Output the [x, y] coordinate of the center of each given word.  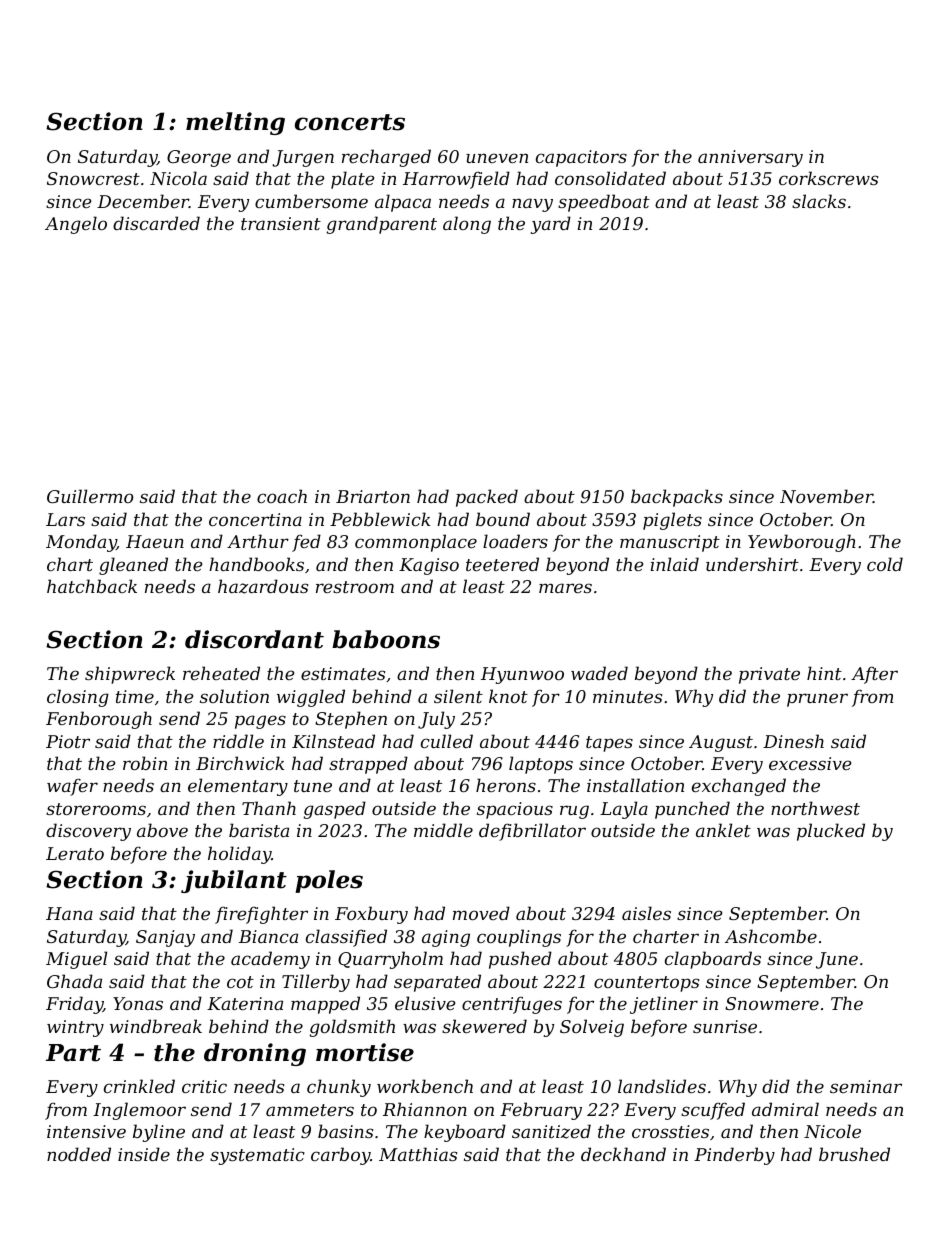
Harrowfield [456, 180]
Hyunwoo [522, 675]
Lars [65, 519]
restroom [355, 587]
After [874, 675]
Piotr [68, 741]
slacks [819, 201]
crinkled [139, 1086]
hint [824, 673]
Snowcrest [93, 178]
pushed [520, 960]
